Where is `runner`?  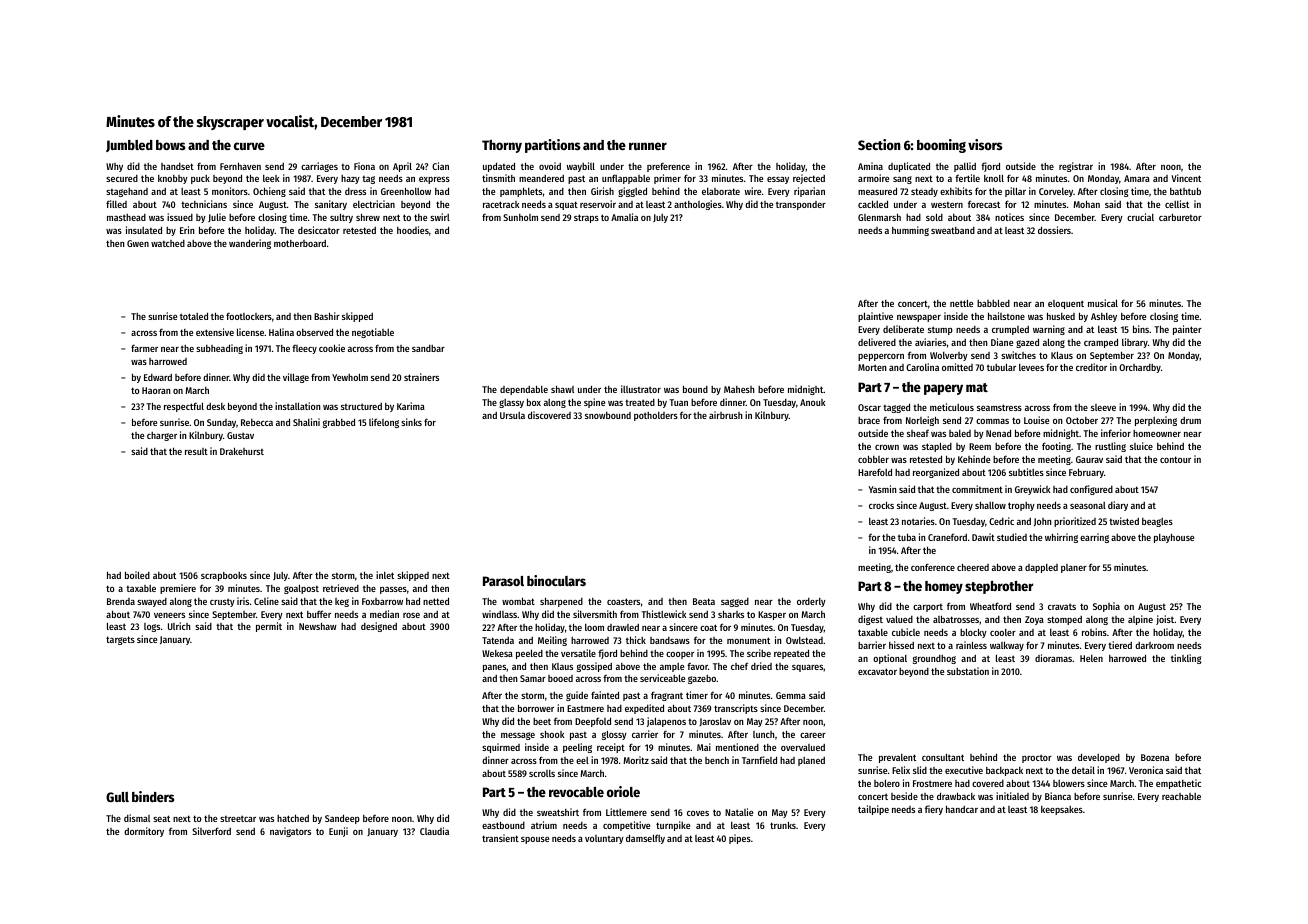
runner is located at coordinates (648, 146).
